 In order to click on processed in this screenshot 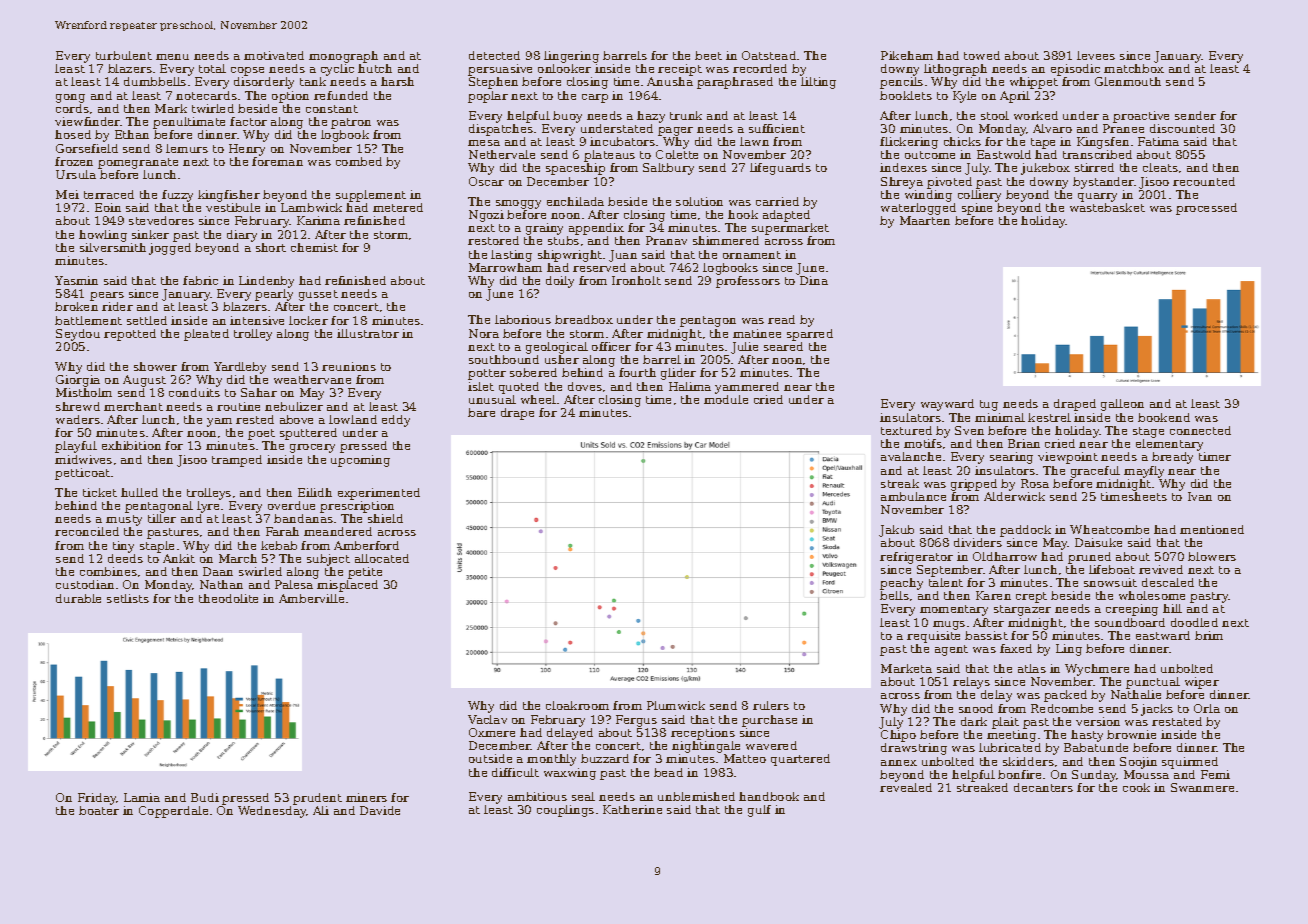, I will do `click(1206, 209)`.
